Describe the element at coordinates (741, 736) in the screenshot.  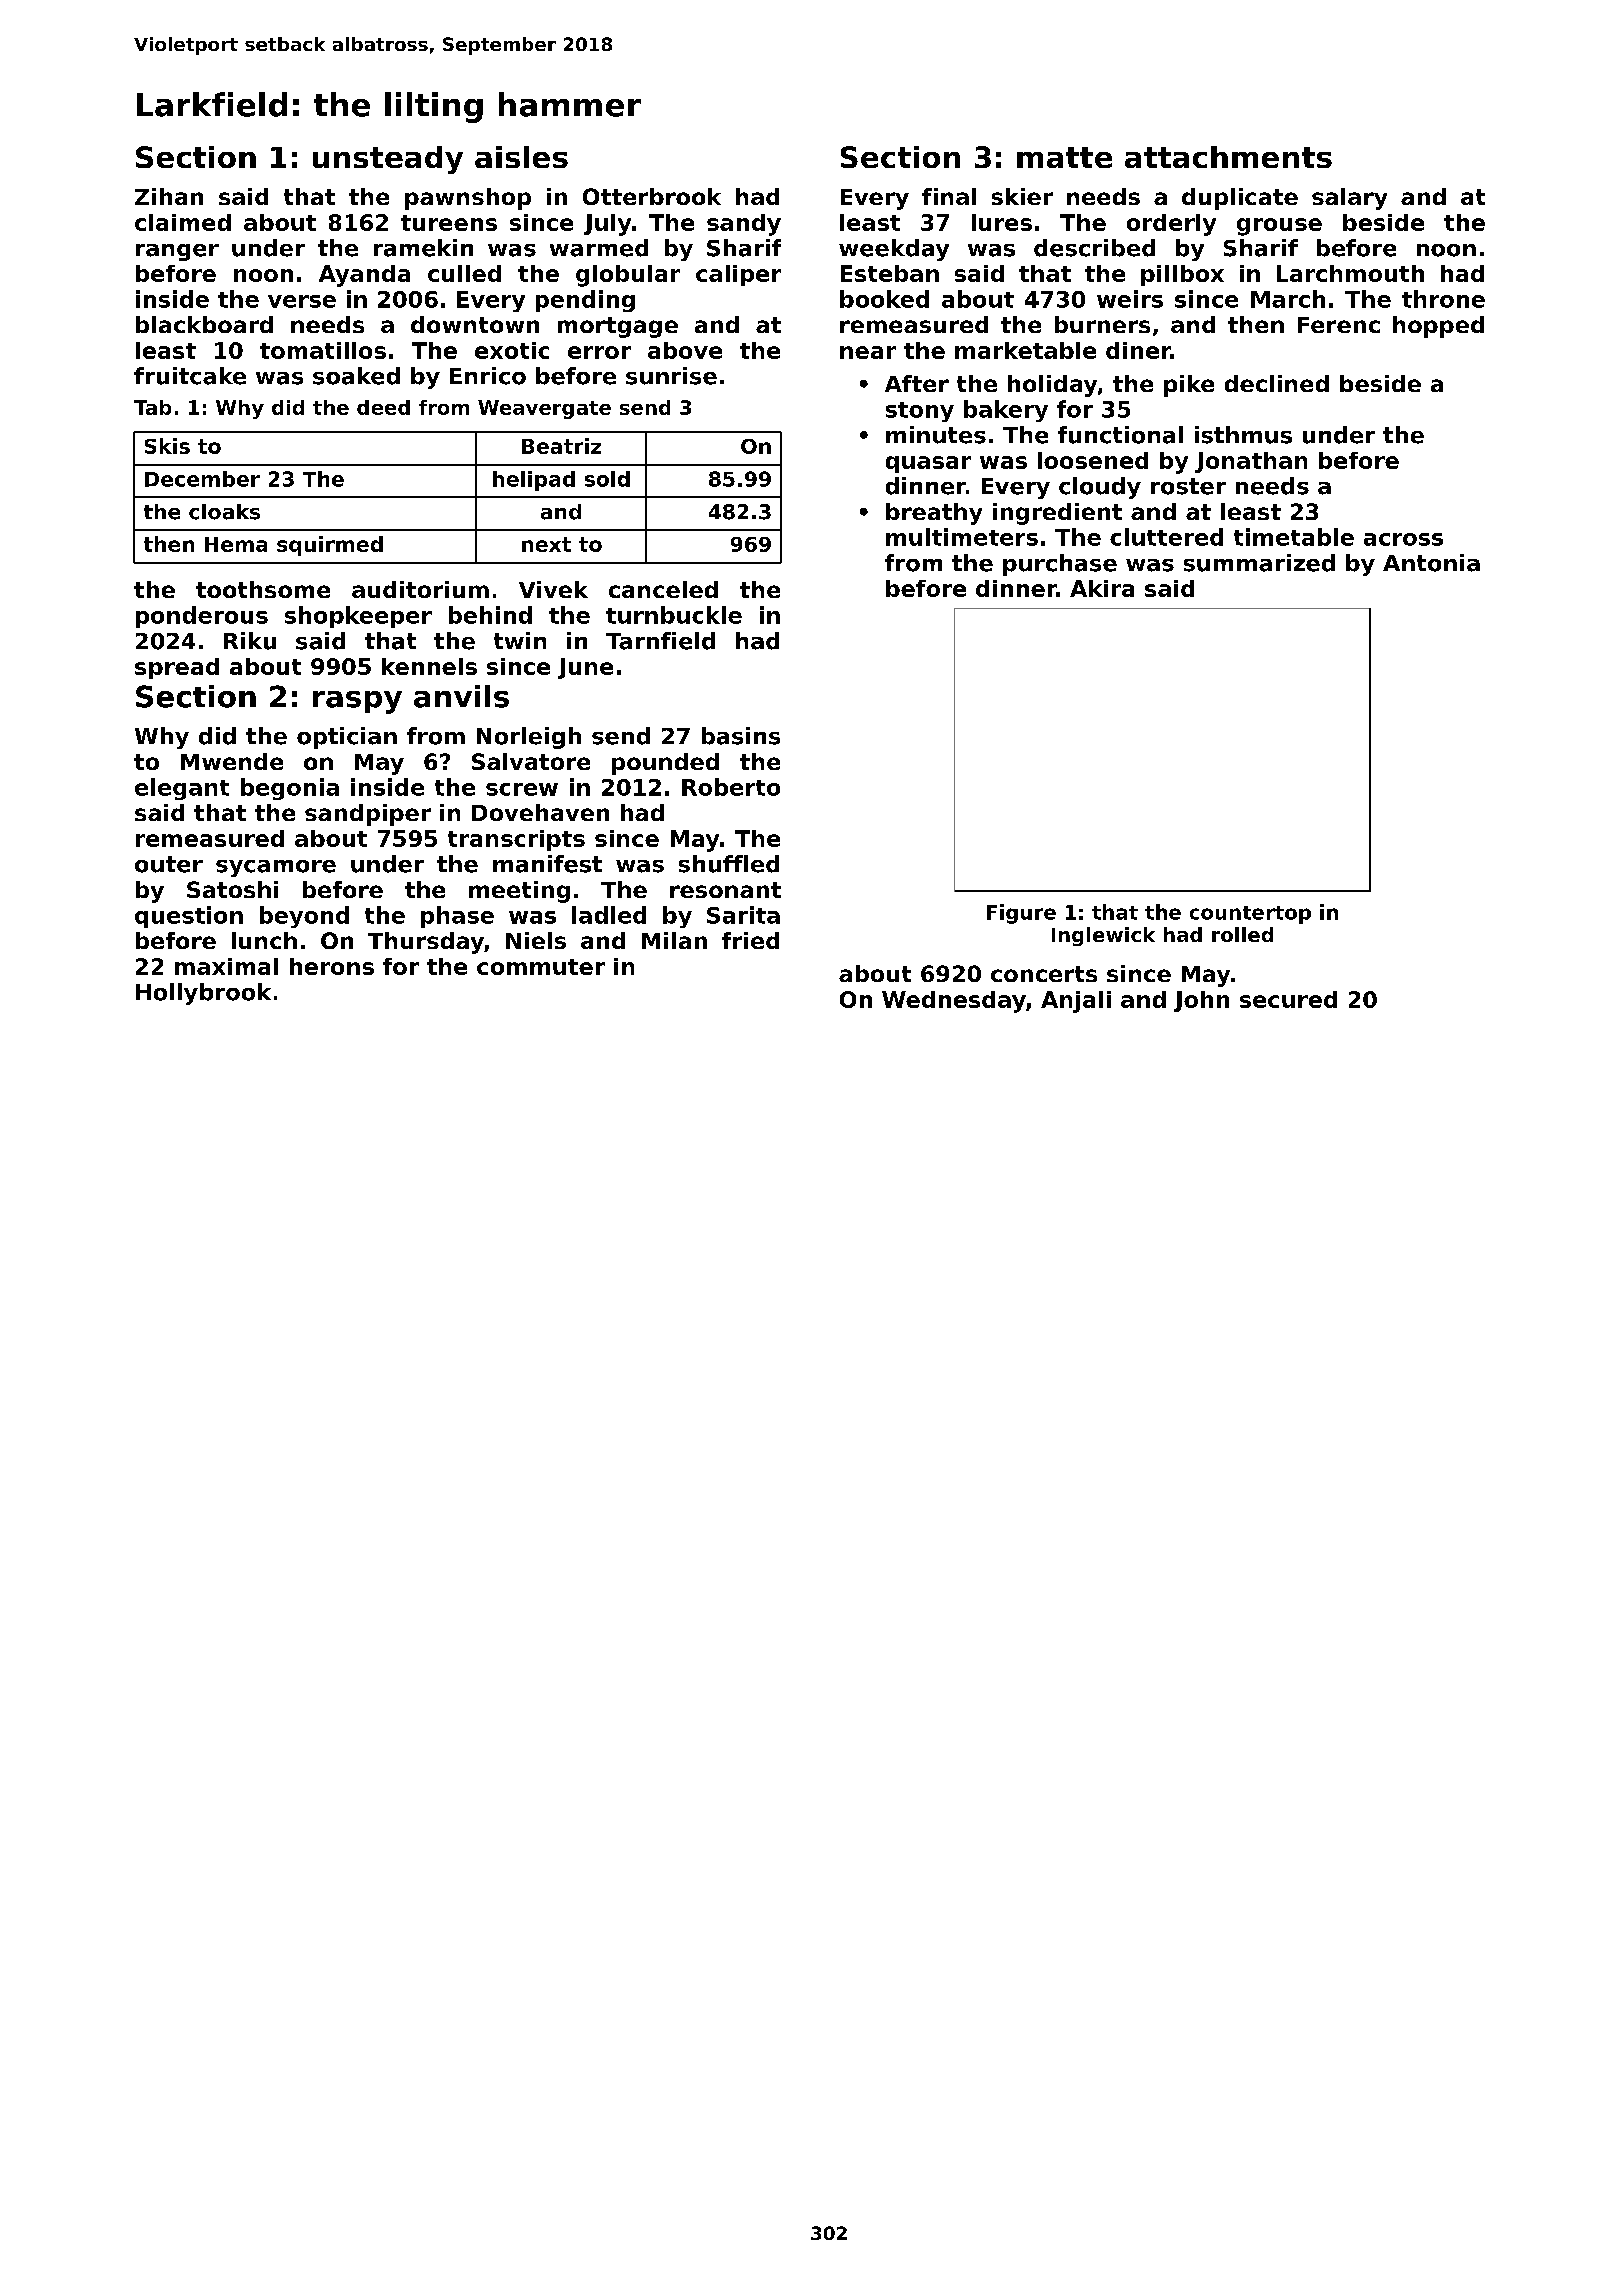
I see `basins` at that location.
